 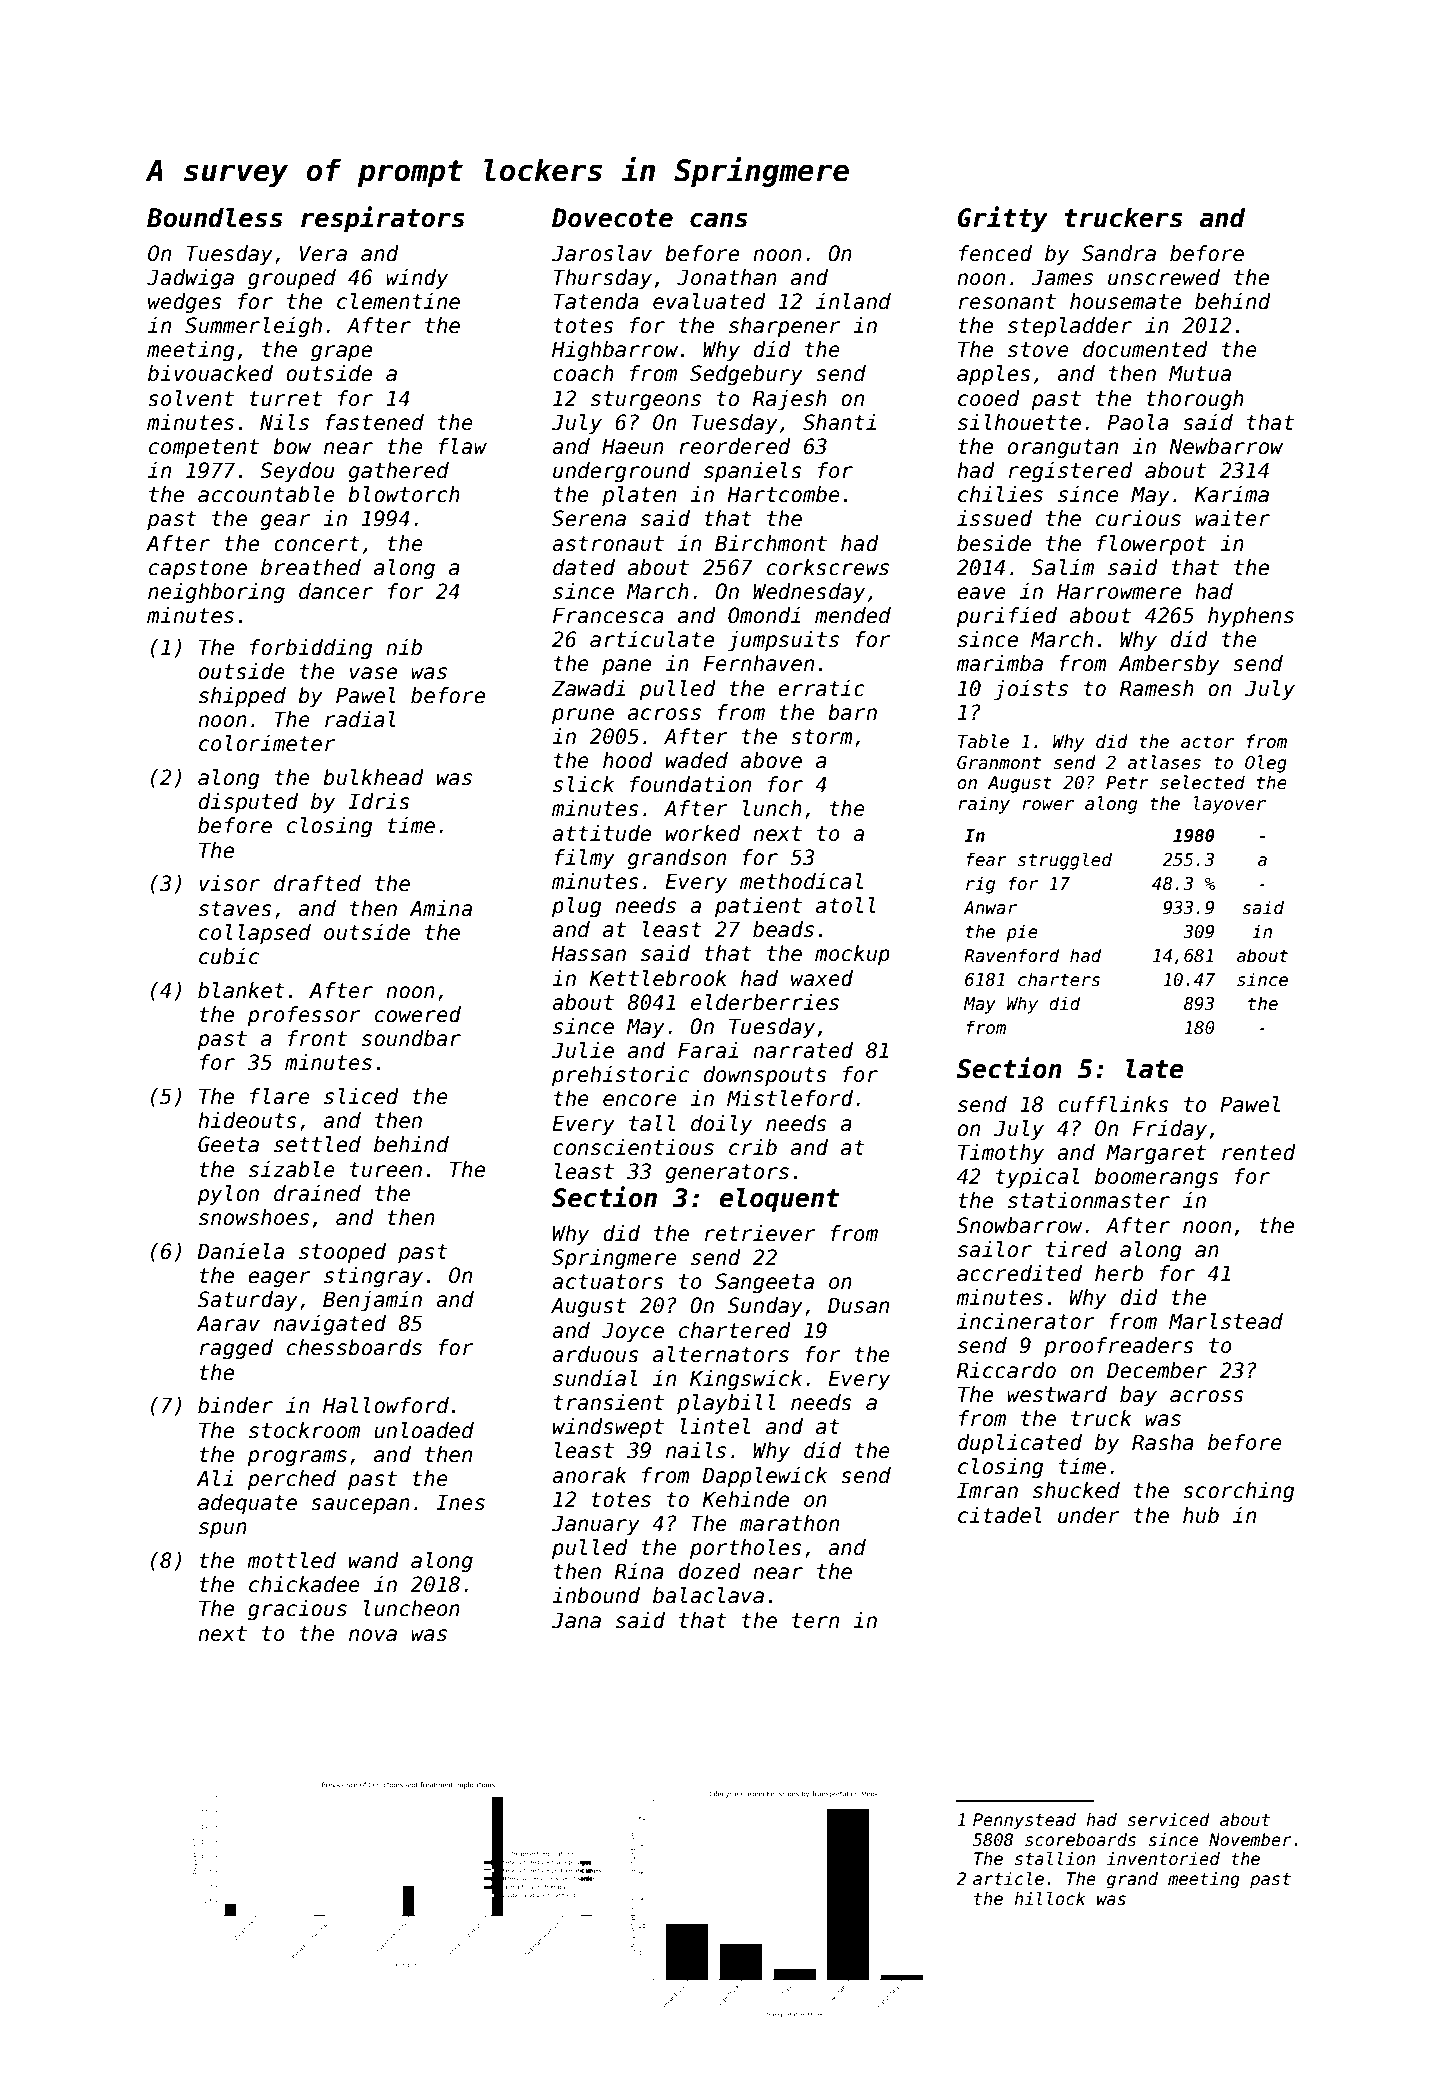 I want to click on sliced, so click(x=361, y=1096).
